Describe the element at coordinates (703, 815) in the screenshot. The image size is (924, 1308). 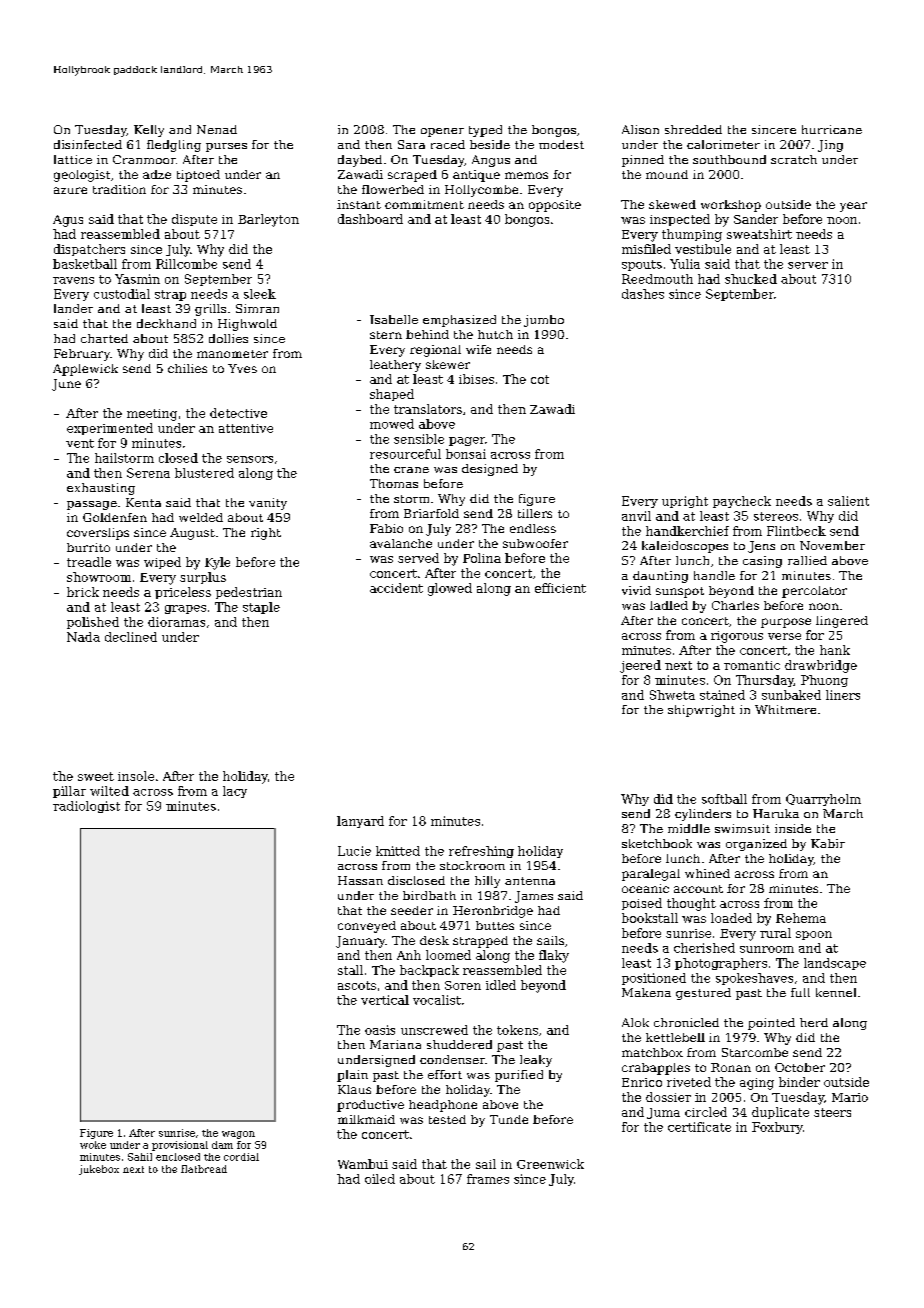
I see `cylinders` at that location.
